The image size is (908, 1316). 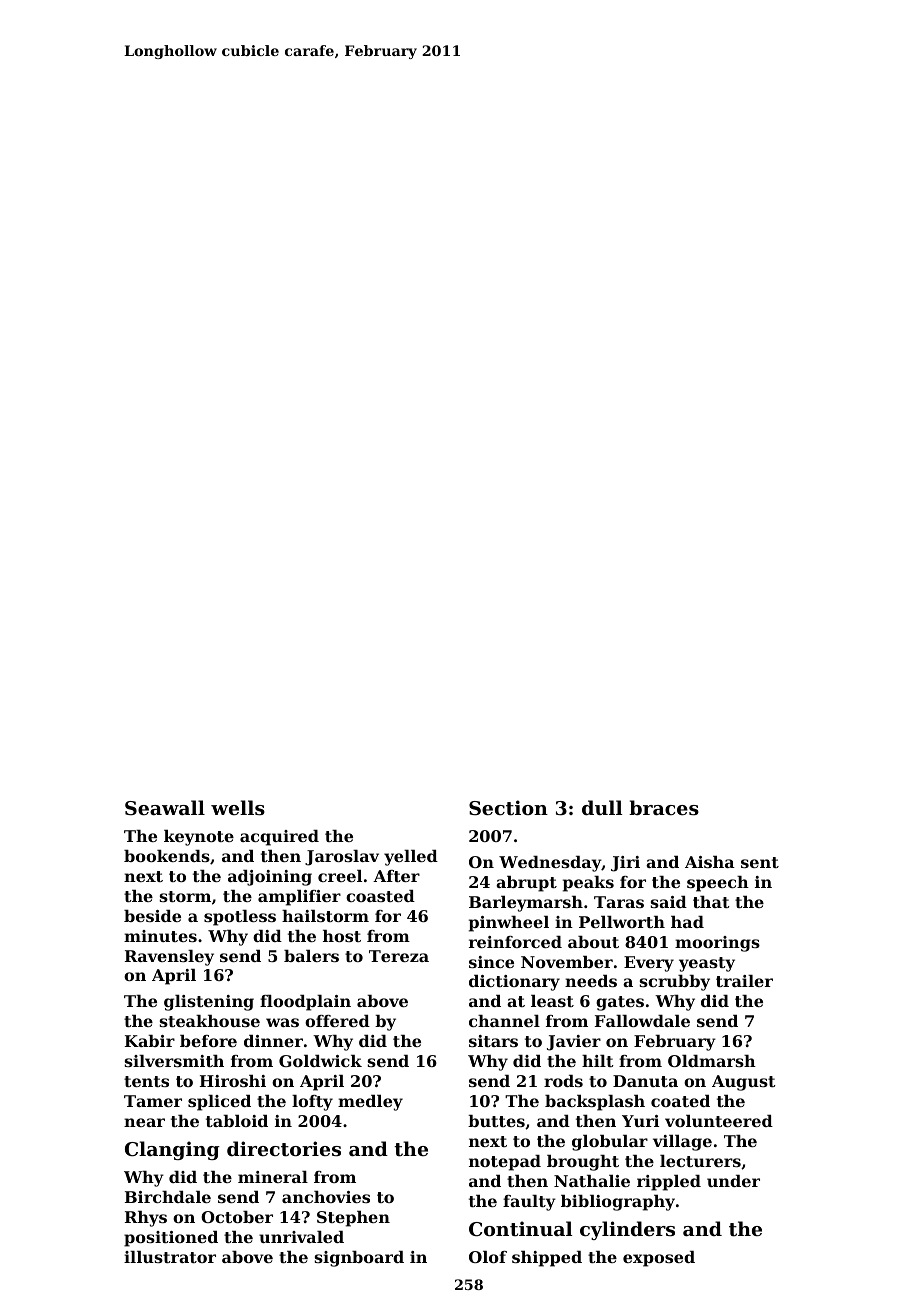 I want to click on November, so click(x=567, y=962).
